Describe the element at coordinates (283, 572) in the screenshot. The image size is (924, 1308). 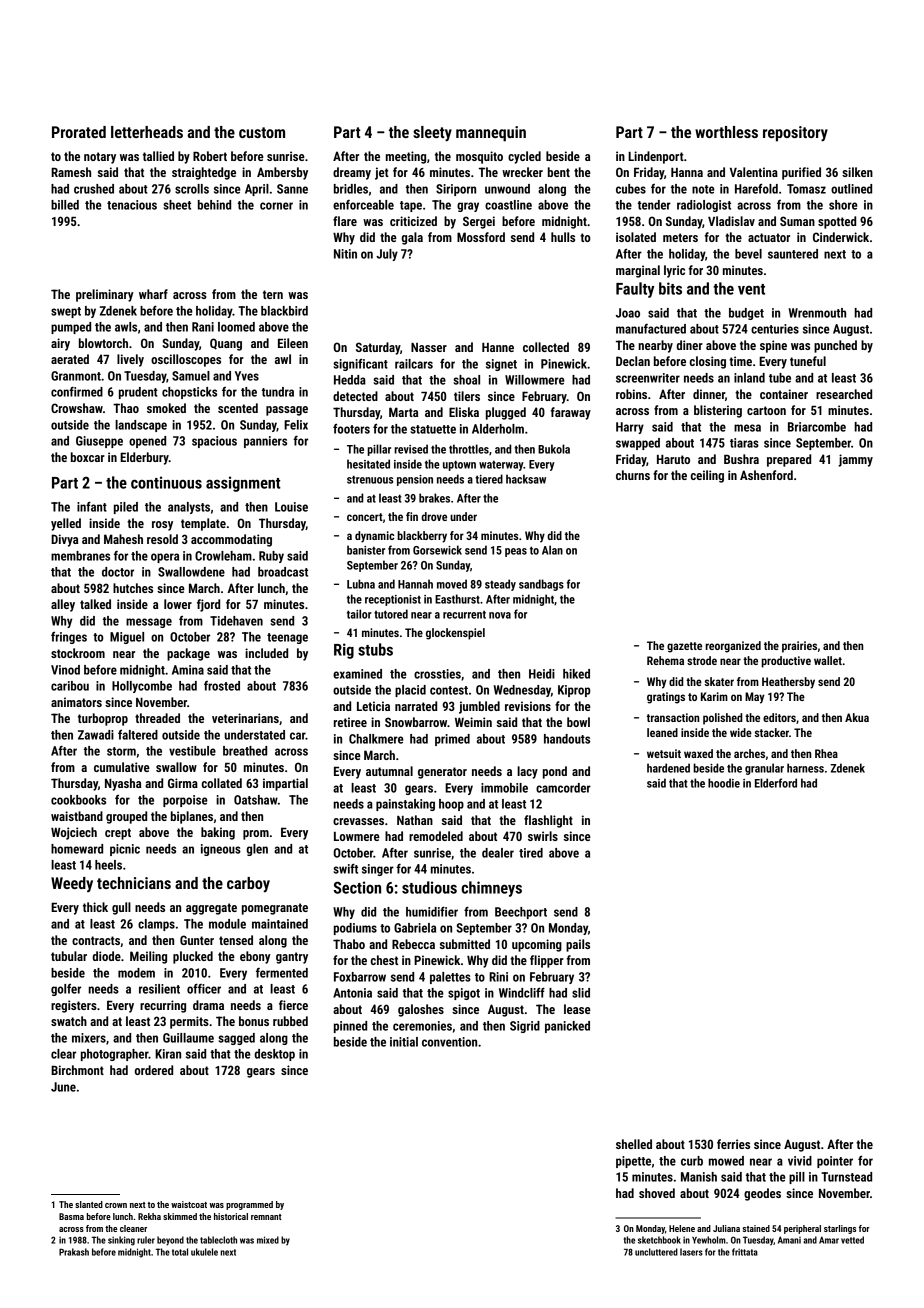
I see `broadcast` at that location.
